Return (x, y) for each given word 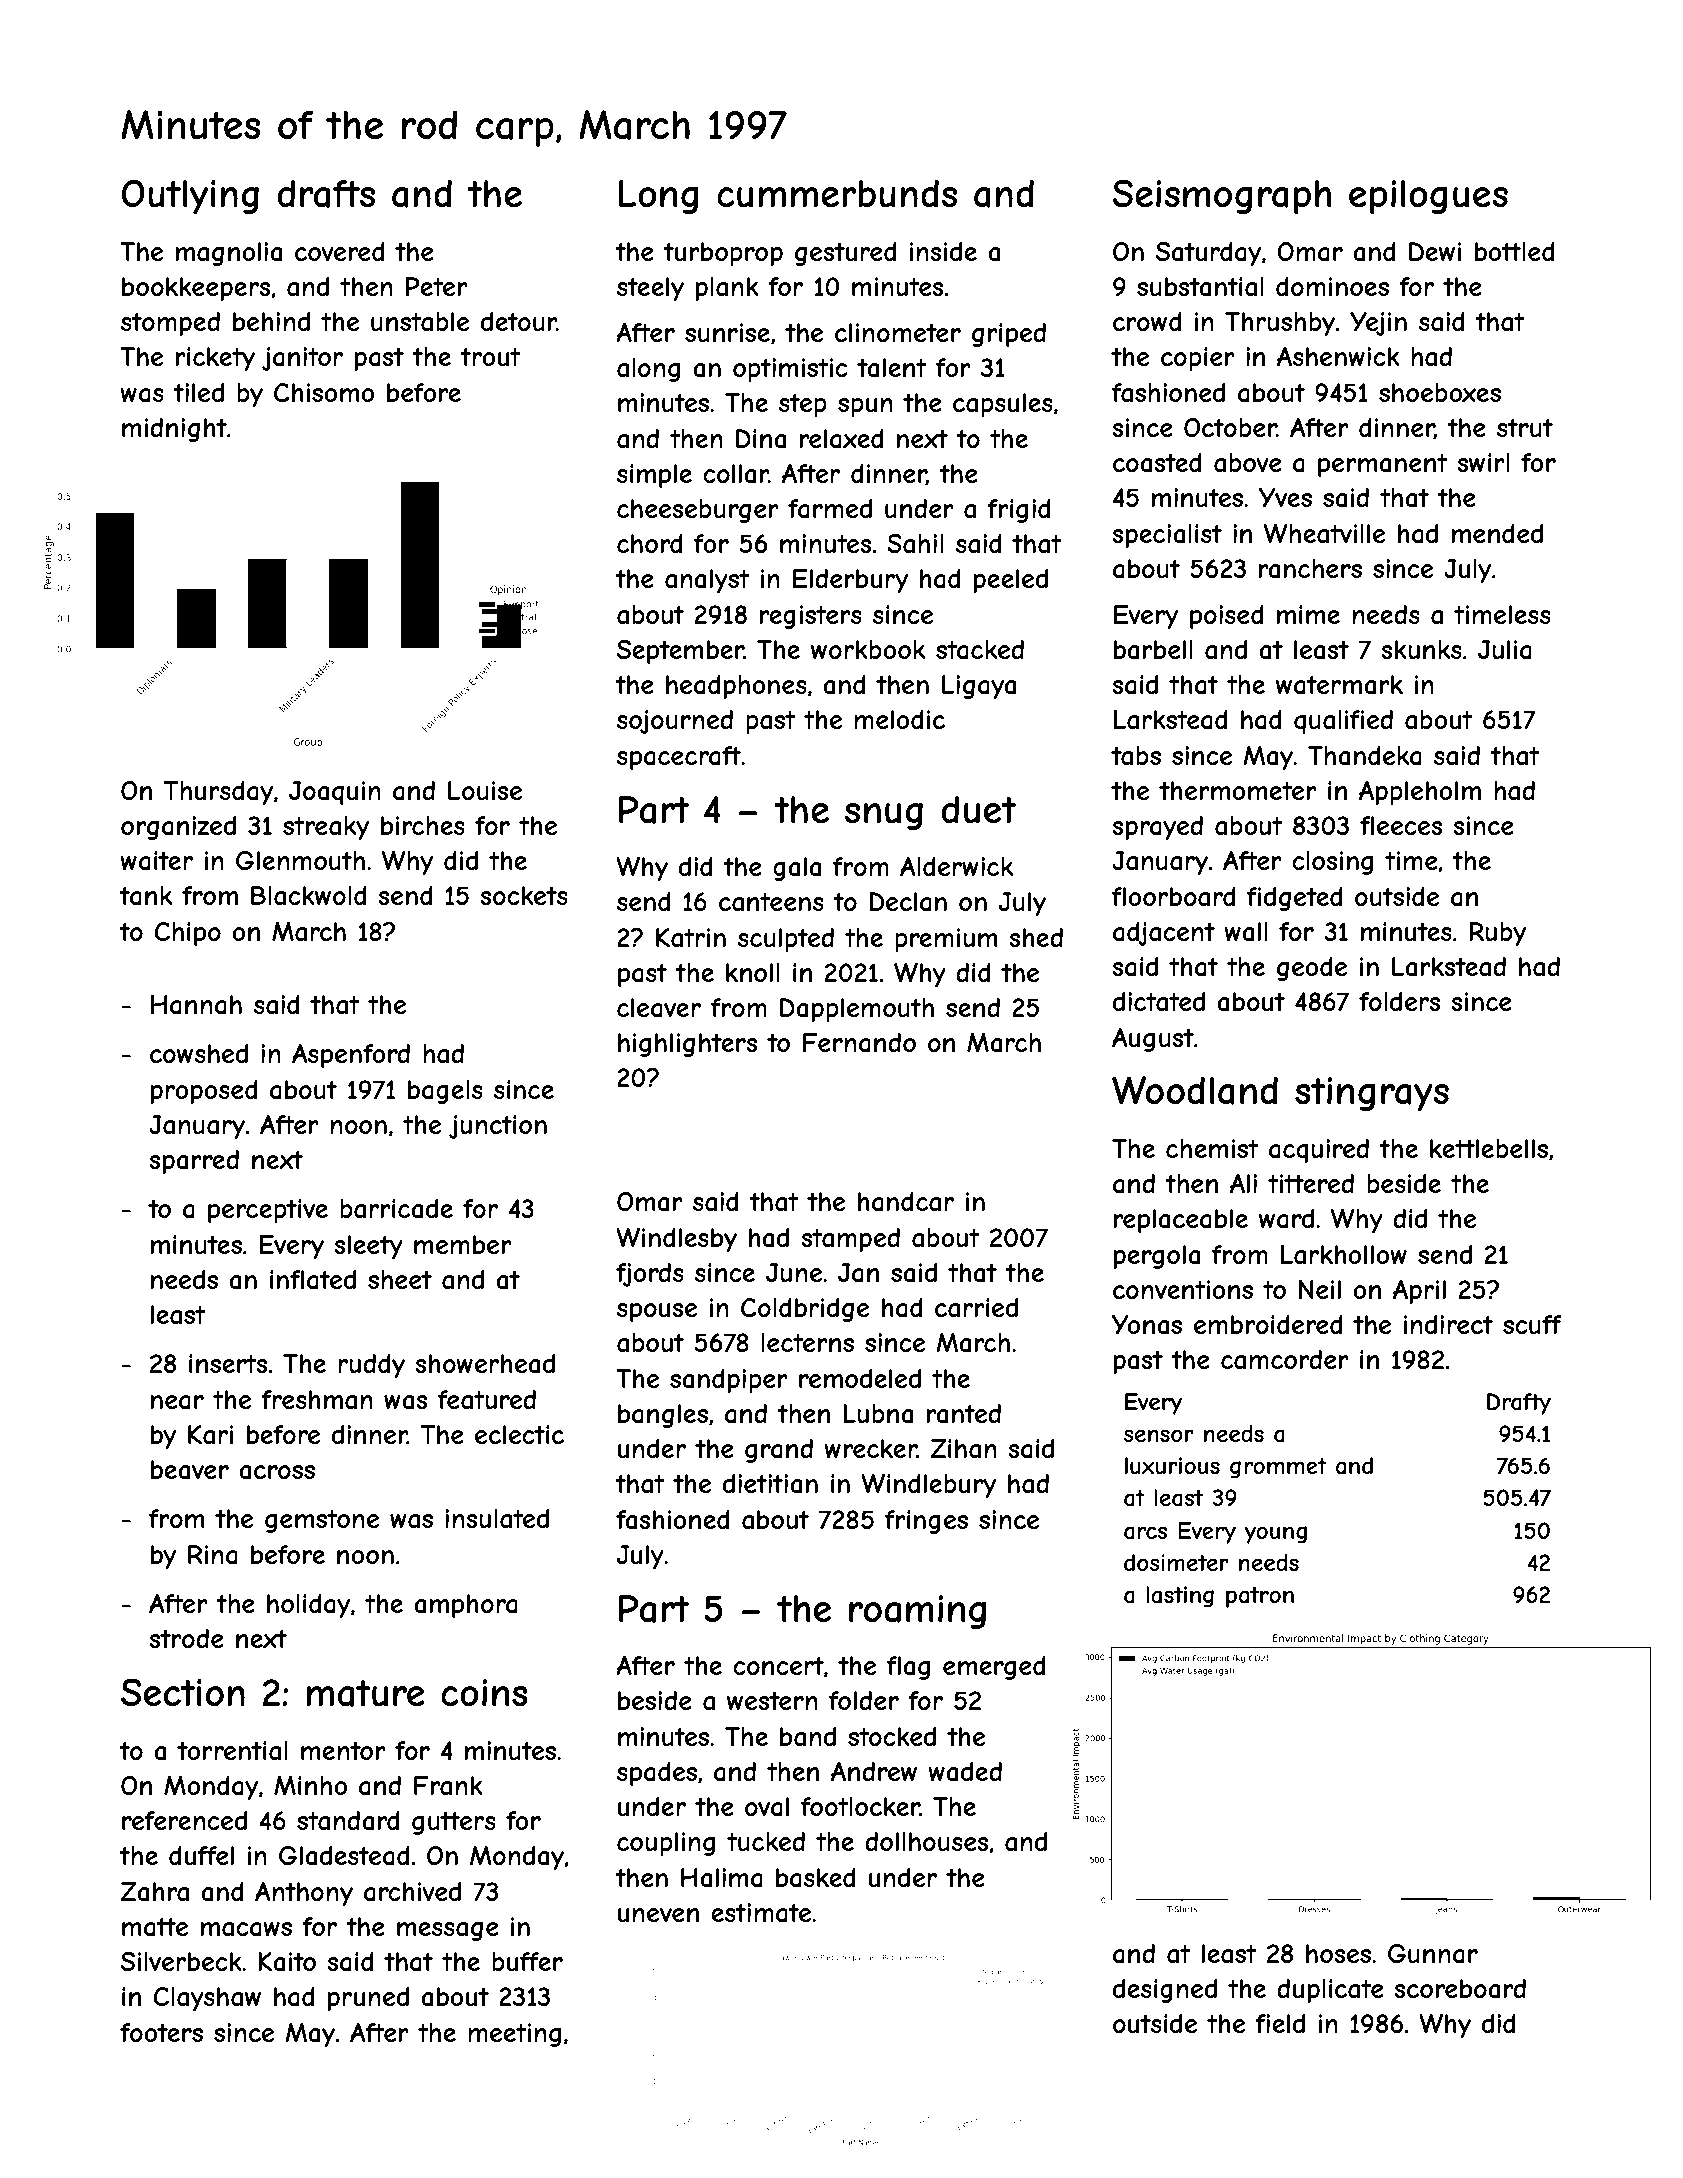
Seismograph (1222, 197)
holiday (308, 1606)
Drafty (1519, 1404)
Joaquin (335, 793)
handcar (906, 1202)
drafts (326, 194)
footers (161, 2032)
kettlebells (1489, 1148)
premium (946, 940)
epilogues (1428, 197)
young (1275, 1535)
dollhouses (926, 1842)
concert (778, 1666)
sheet (400, 1279)
